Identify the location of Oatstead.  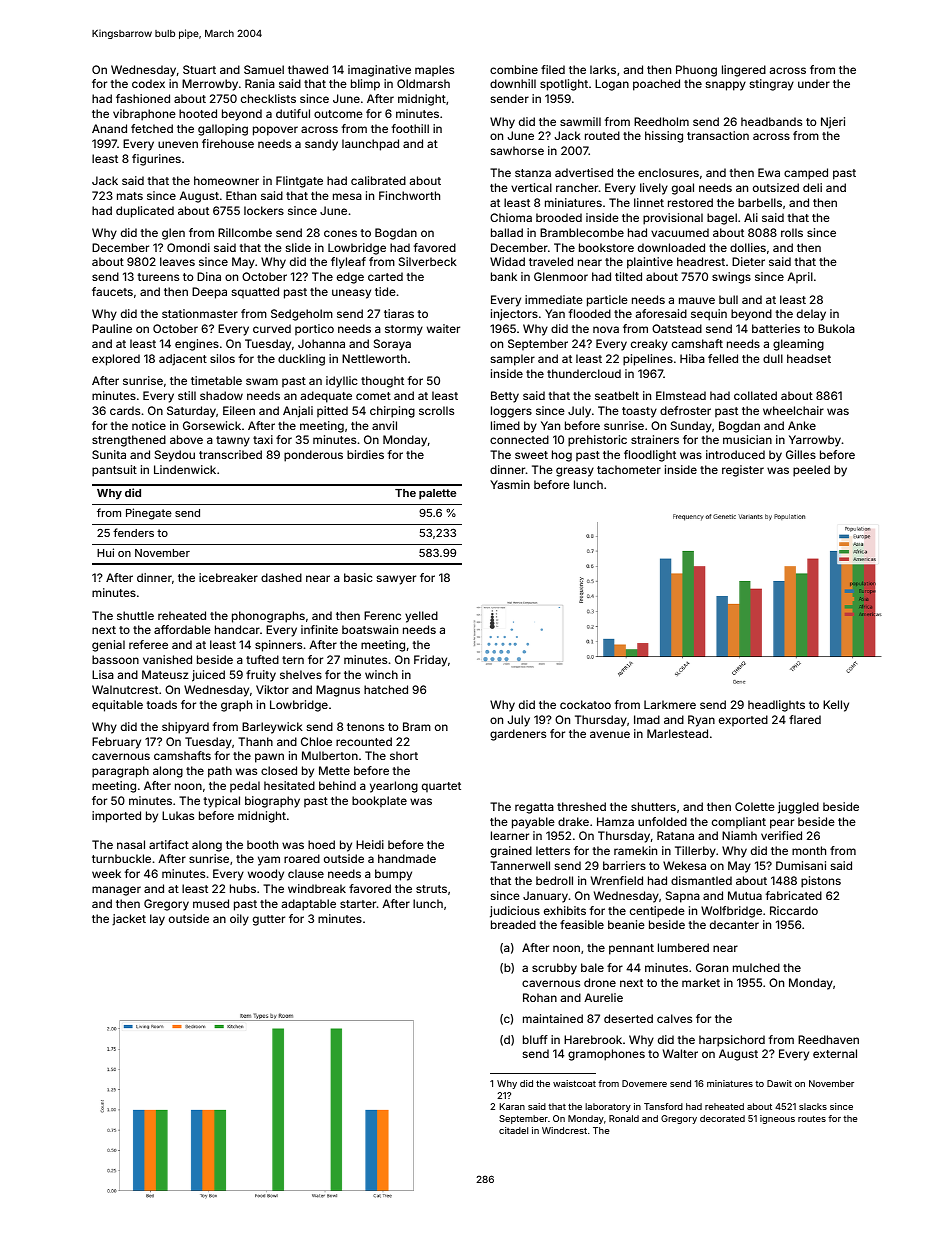
(677, 328).
